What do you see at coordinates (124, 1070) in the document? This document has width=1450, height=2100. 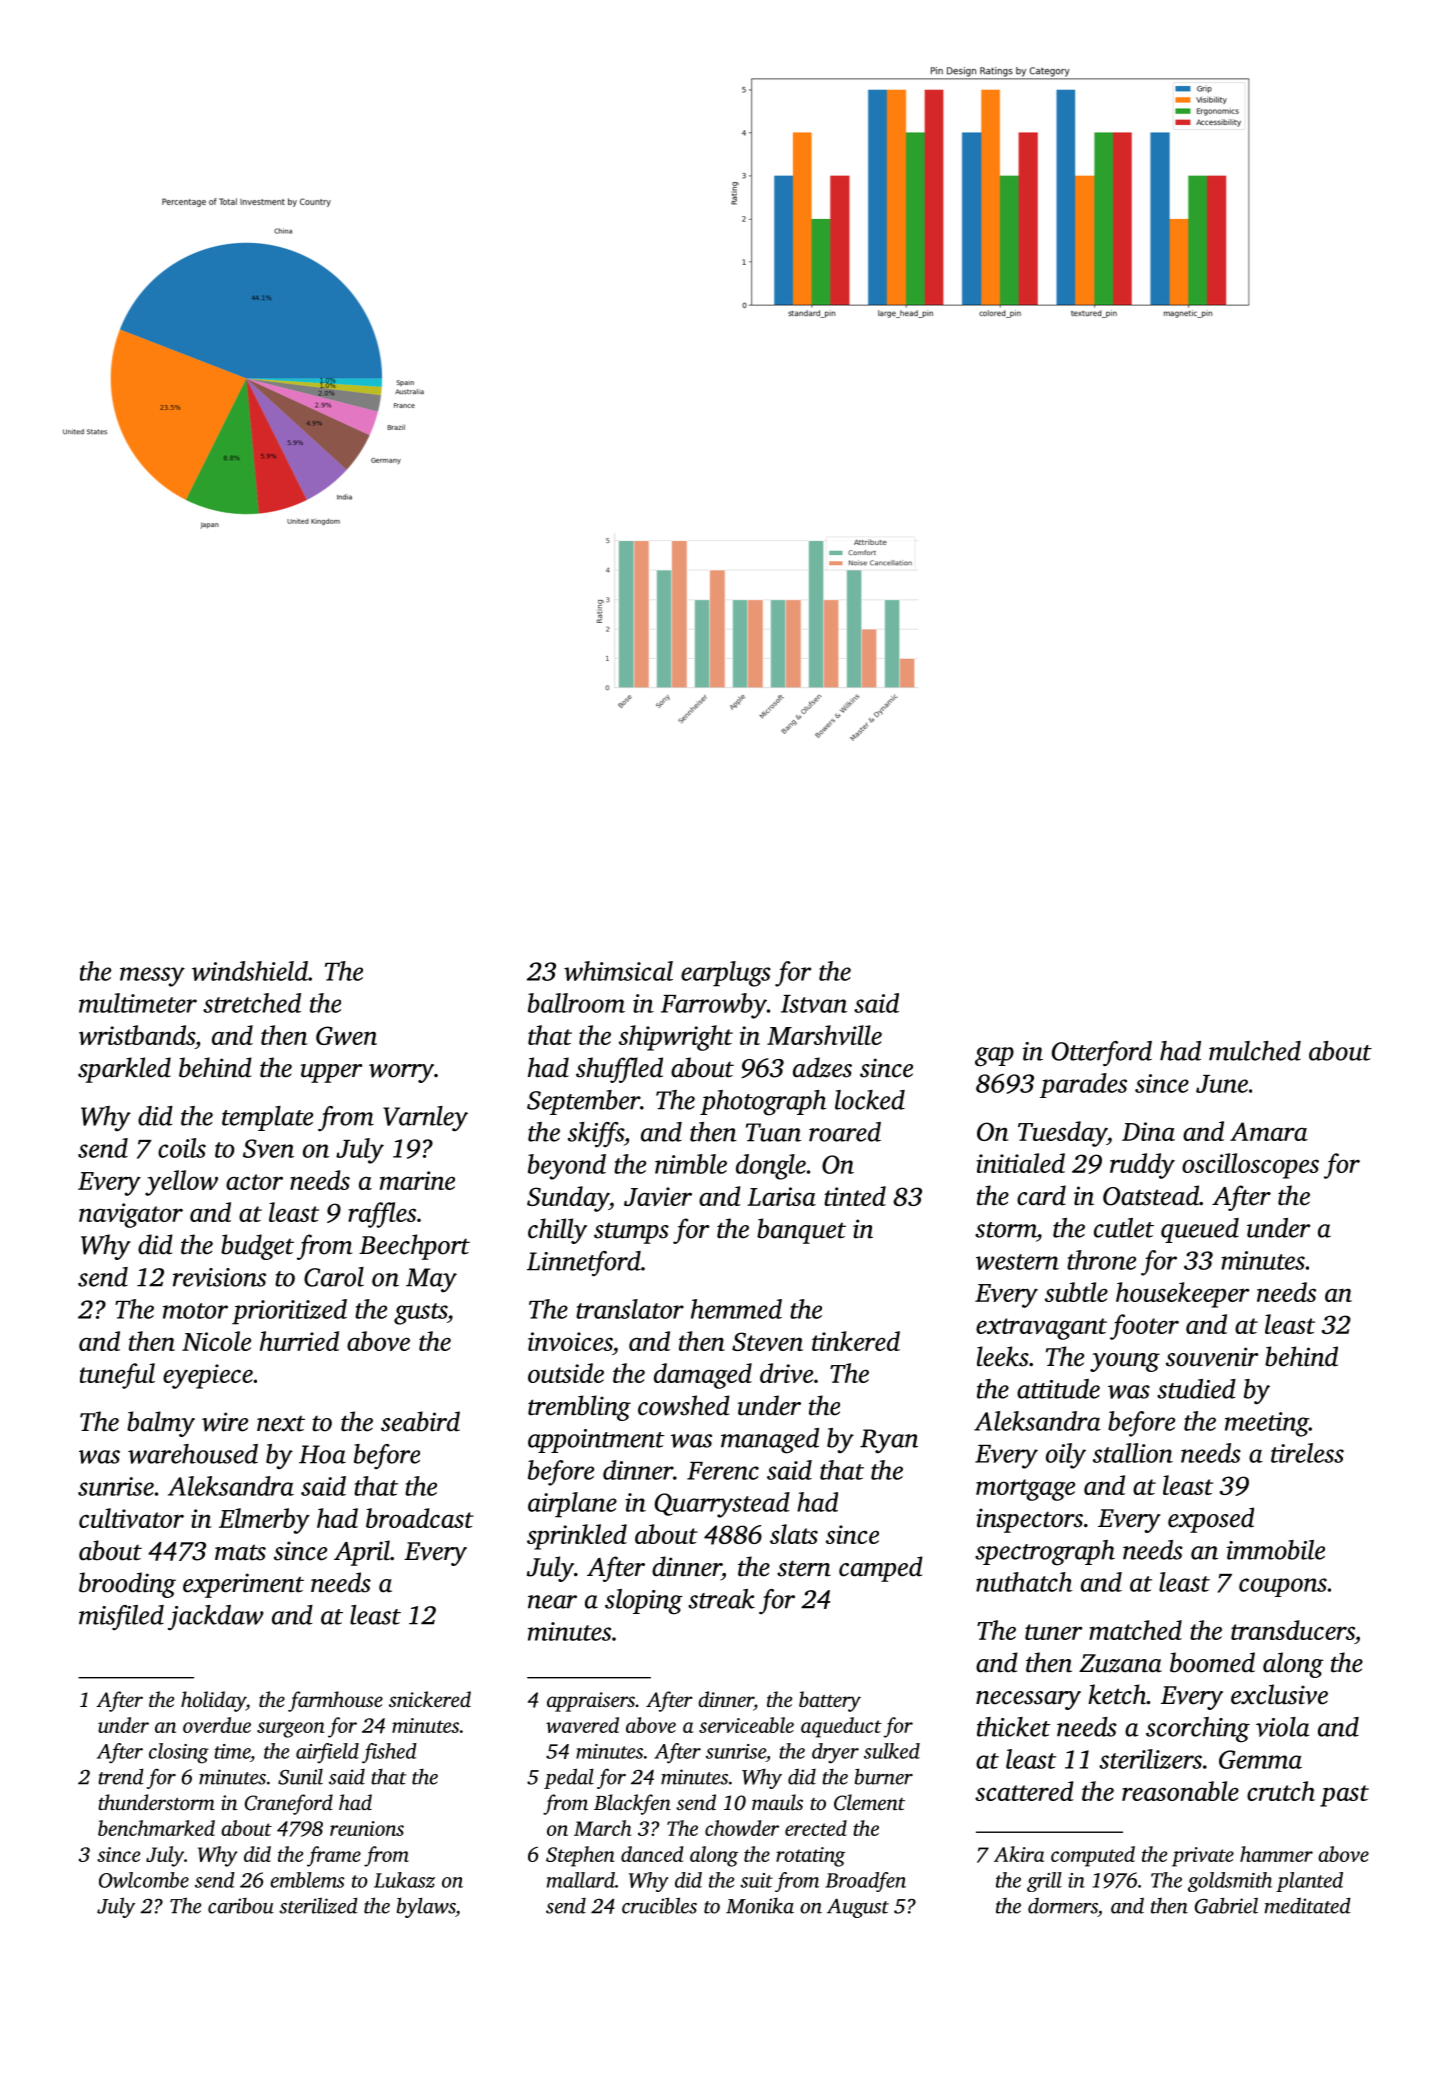 I see `sparkled` at bounding box center [124, 1070].
